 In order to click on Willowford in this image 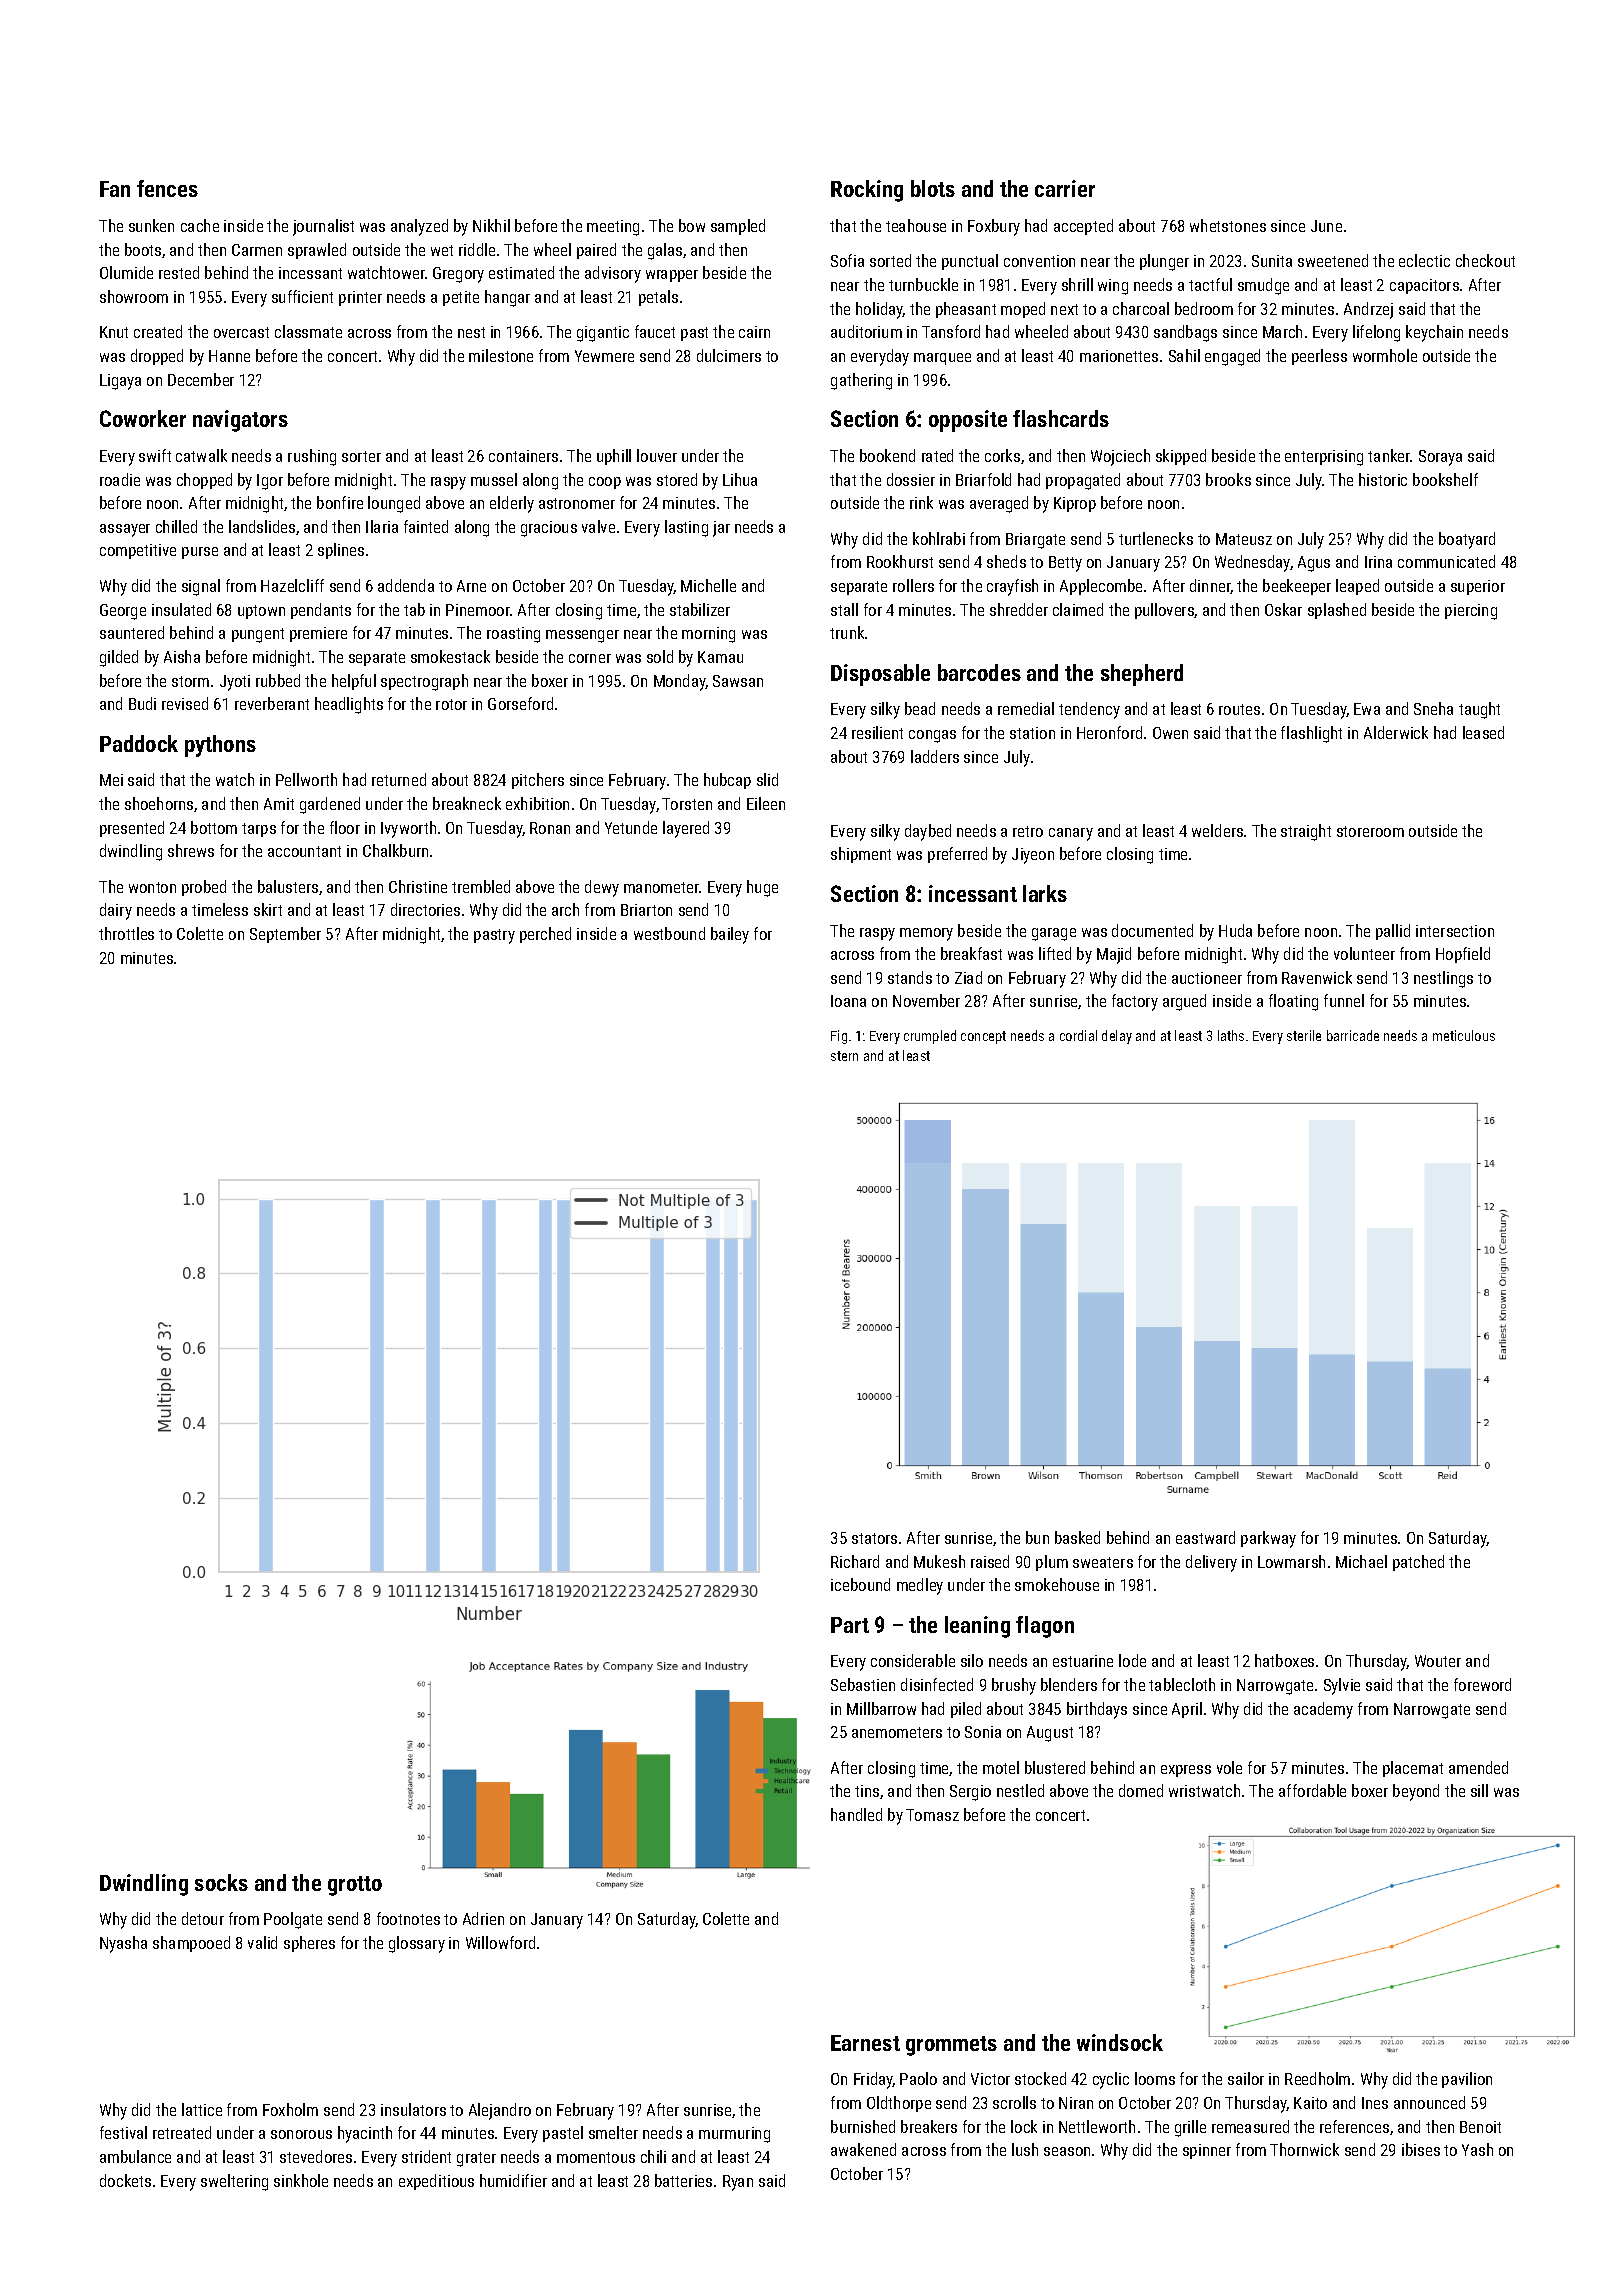, I will do `click(500, 1942)`.
